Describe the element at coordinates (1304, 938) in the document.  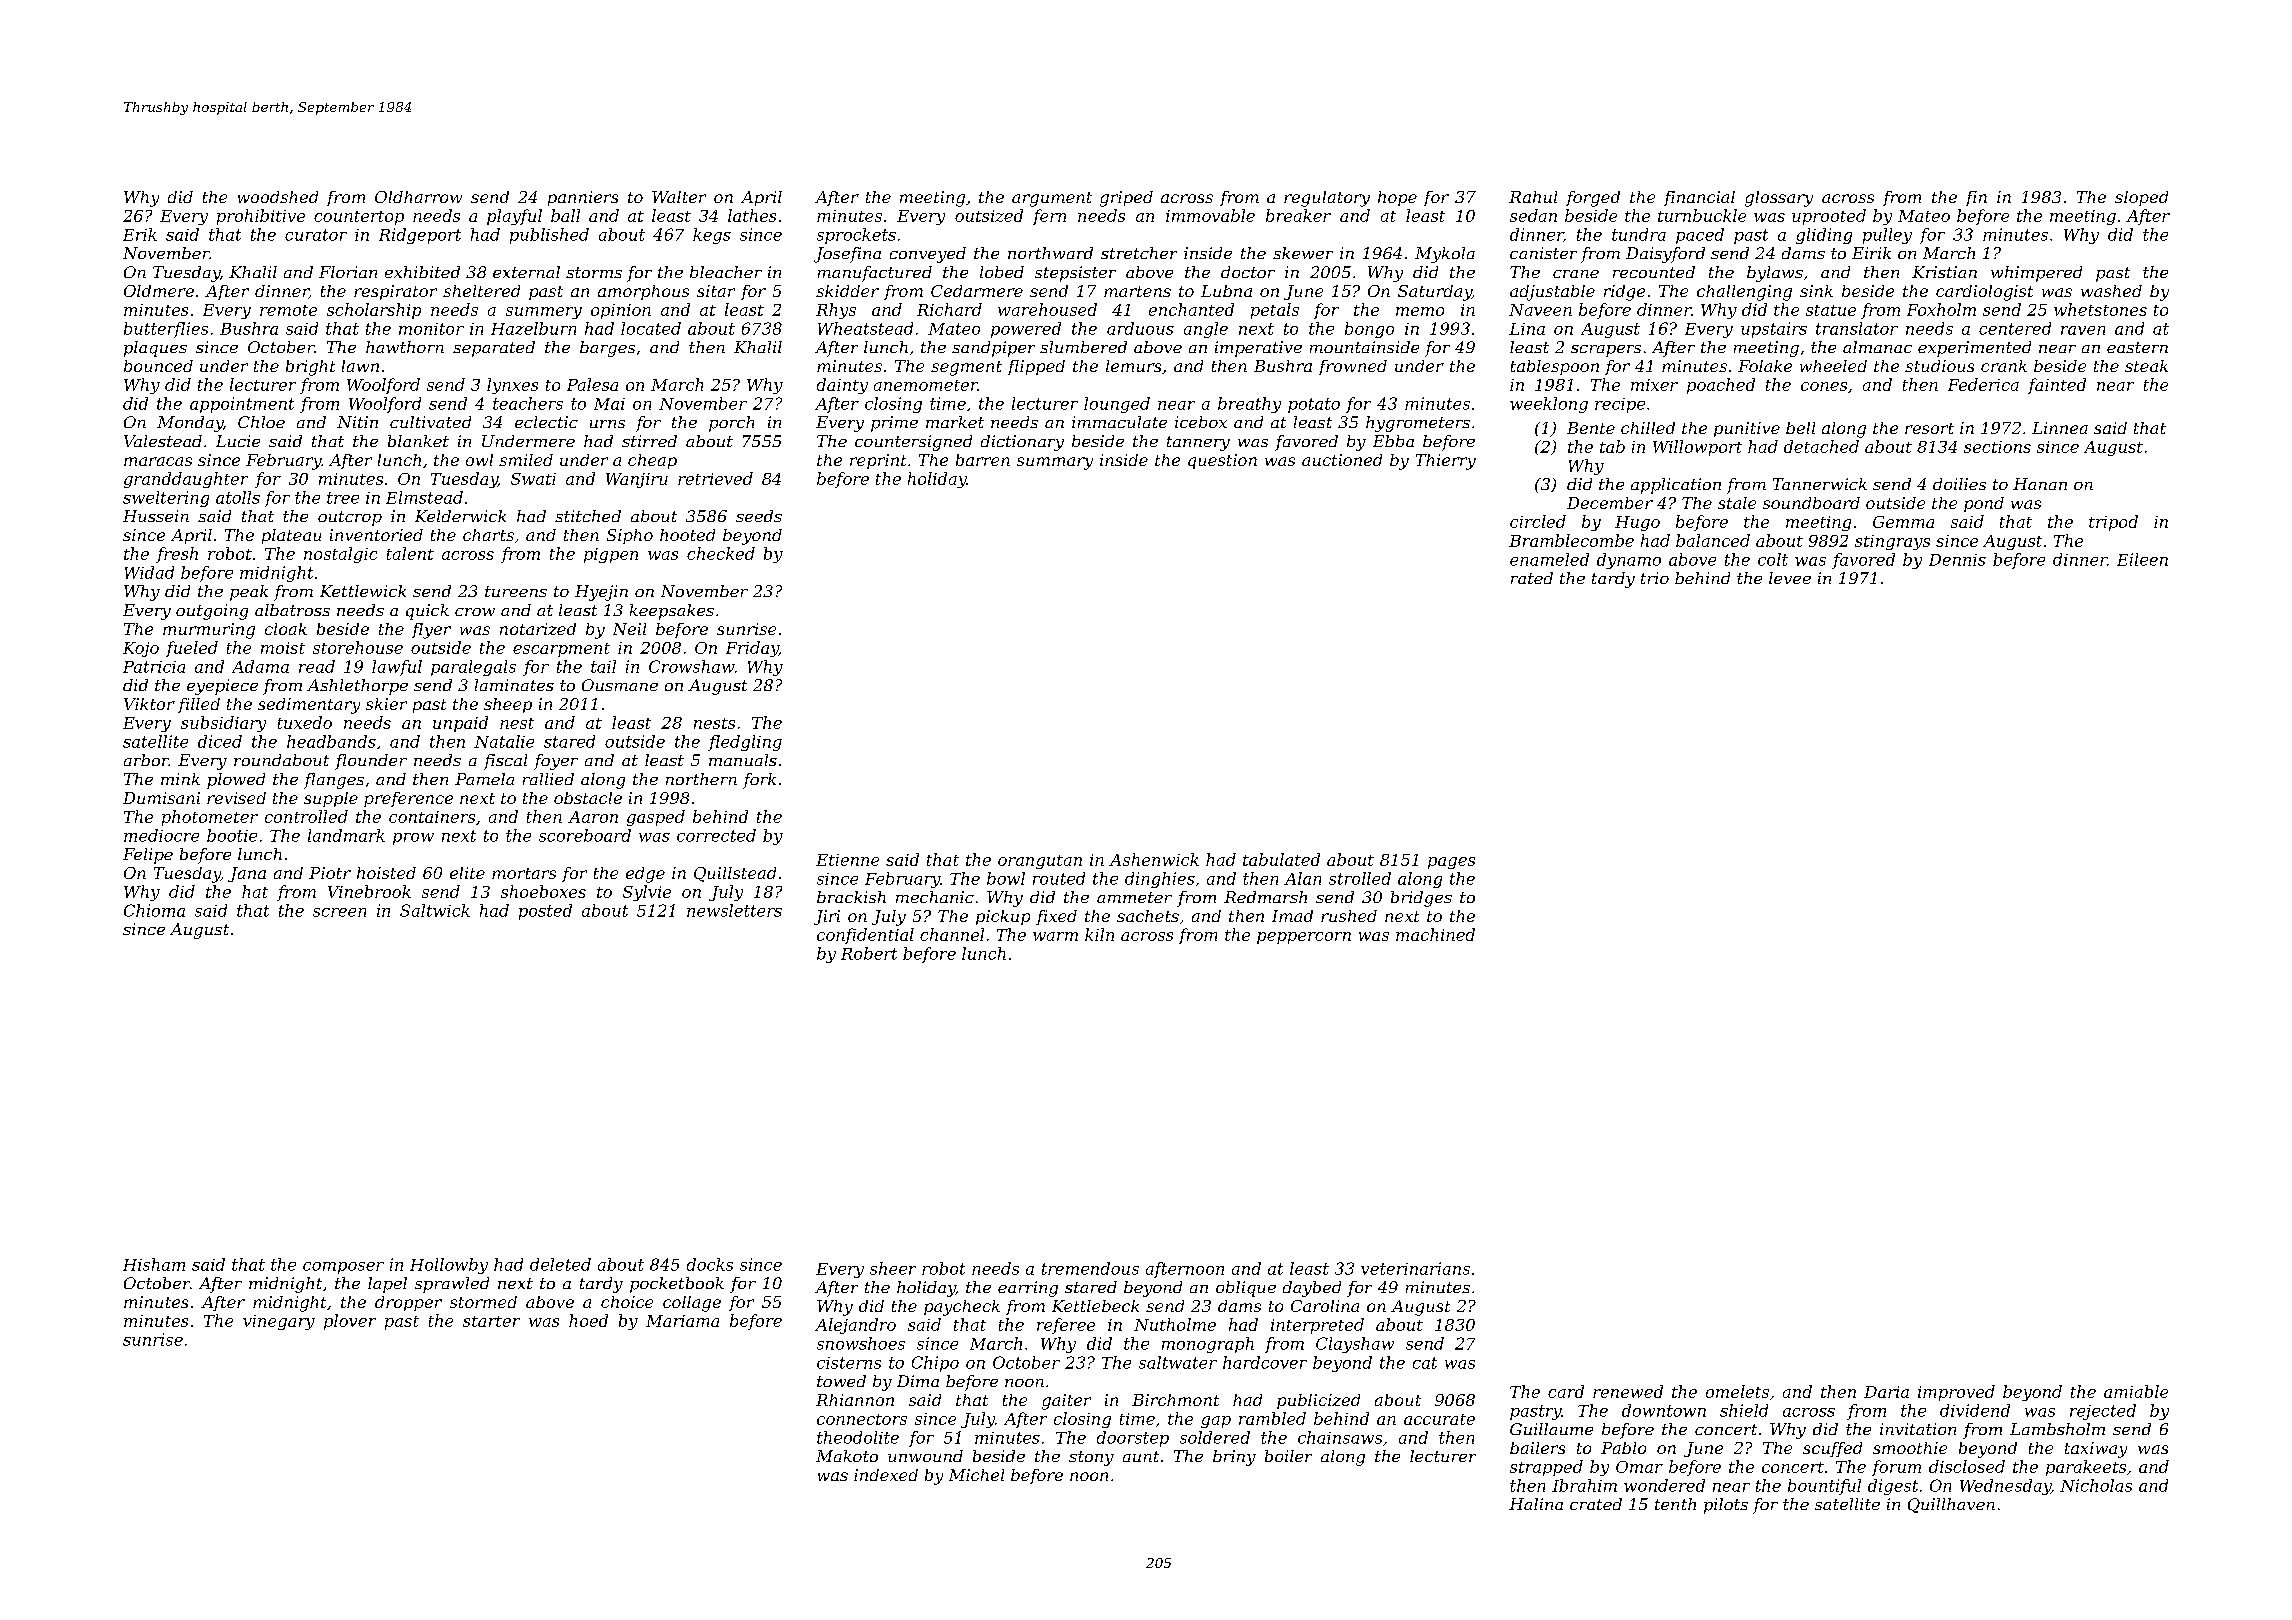
I see `peppercorn` at that location.
